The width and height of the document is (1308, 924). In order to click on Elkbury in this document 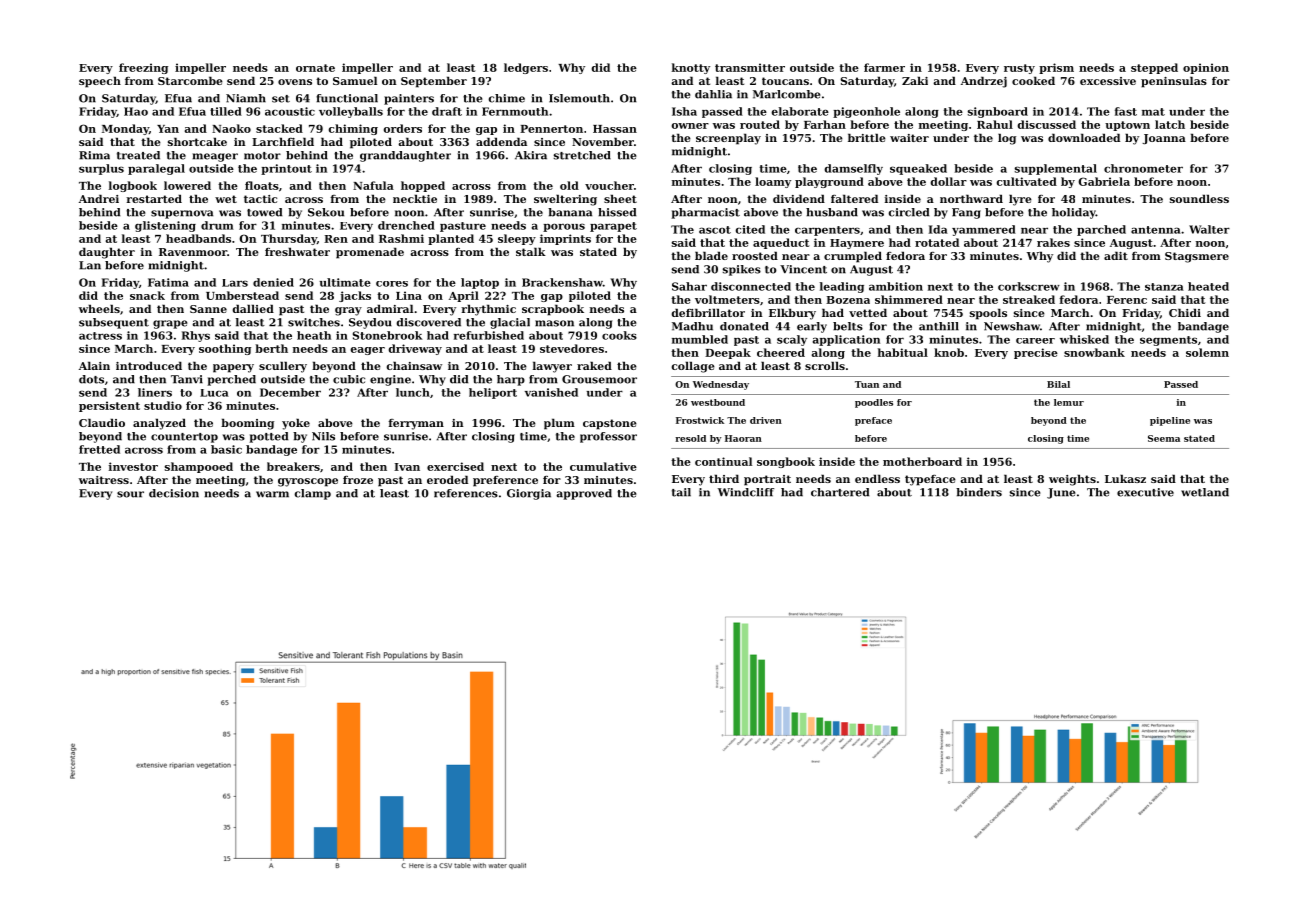, I will do `click(792, 314)`.
